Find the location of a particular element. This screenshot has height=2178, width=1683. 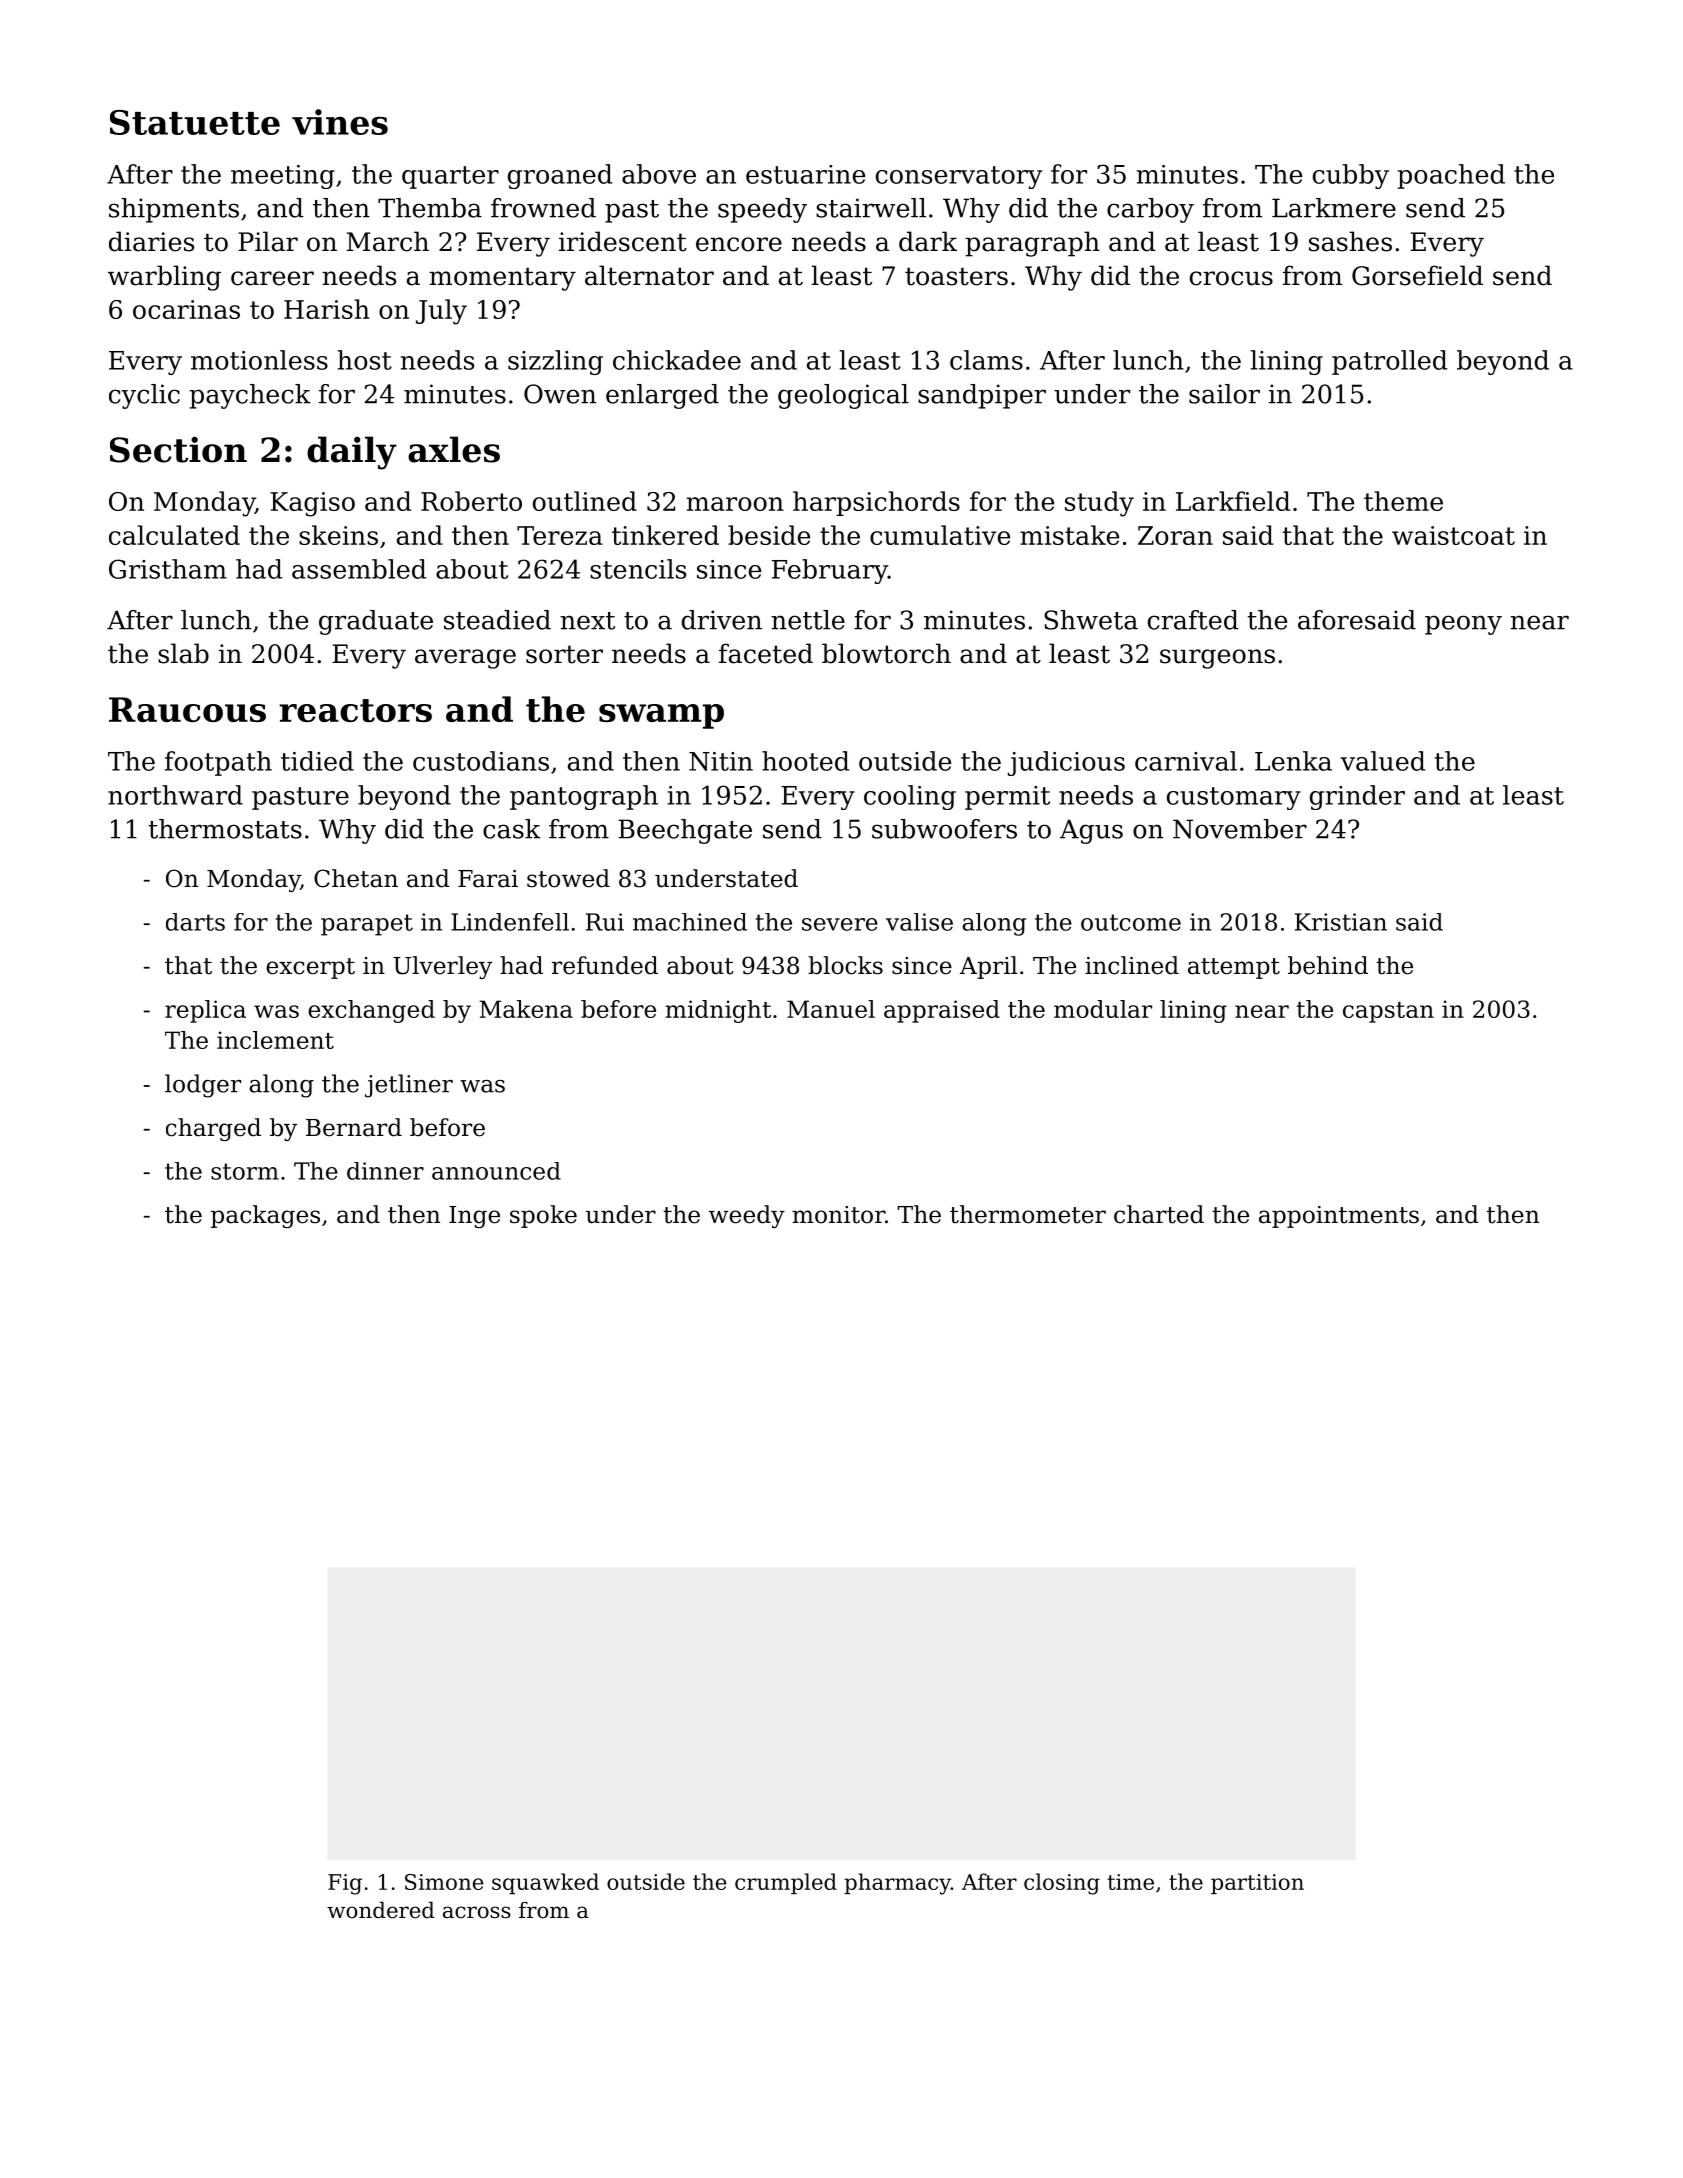

cubby is located at coordinates (1351, 176).
